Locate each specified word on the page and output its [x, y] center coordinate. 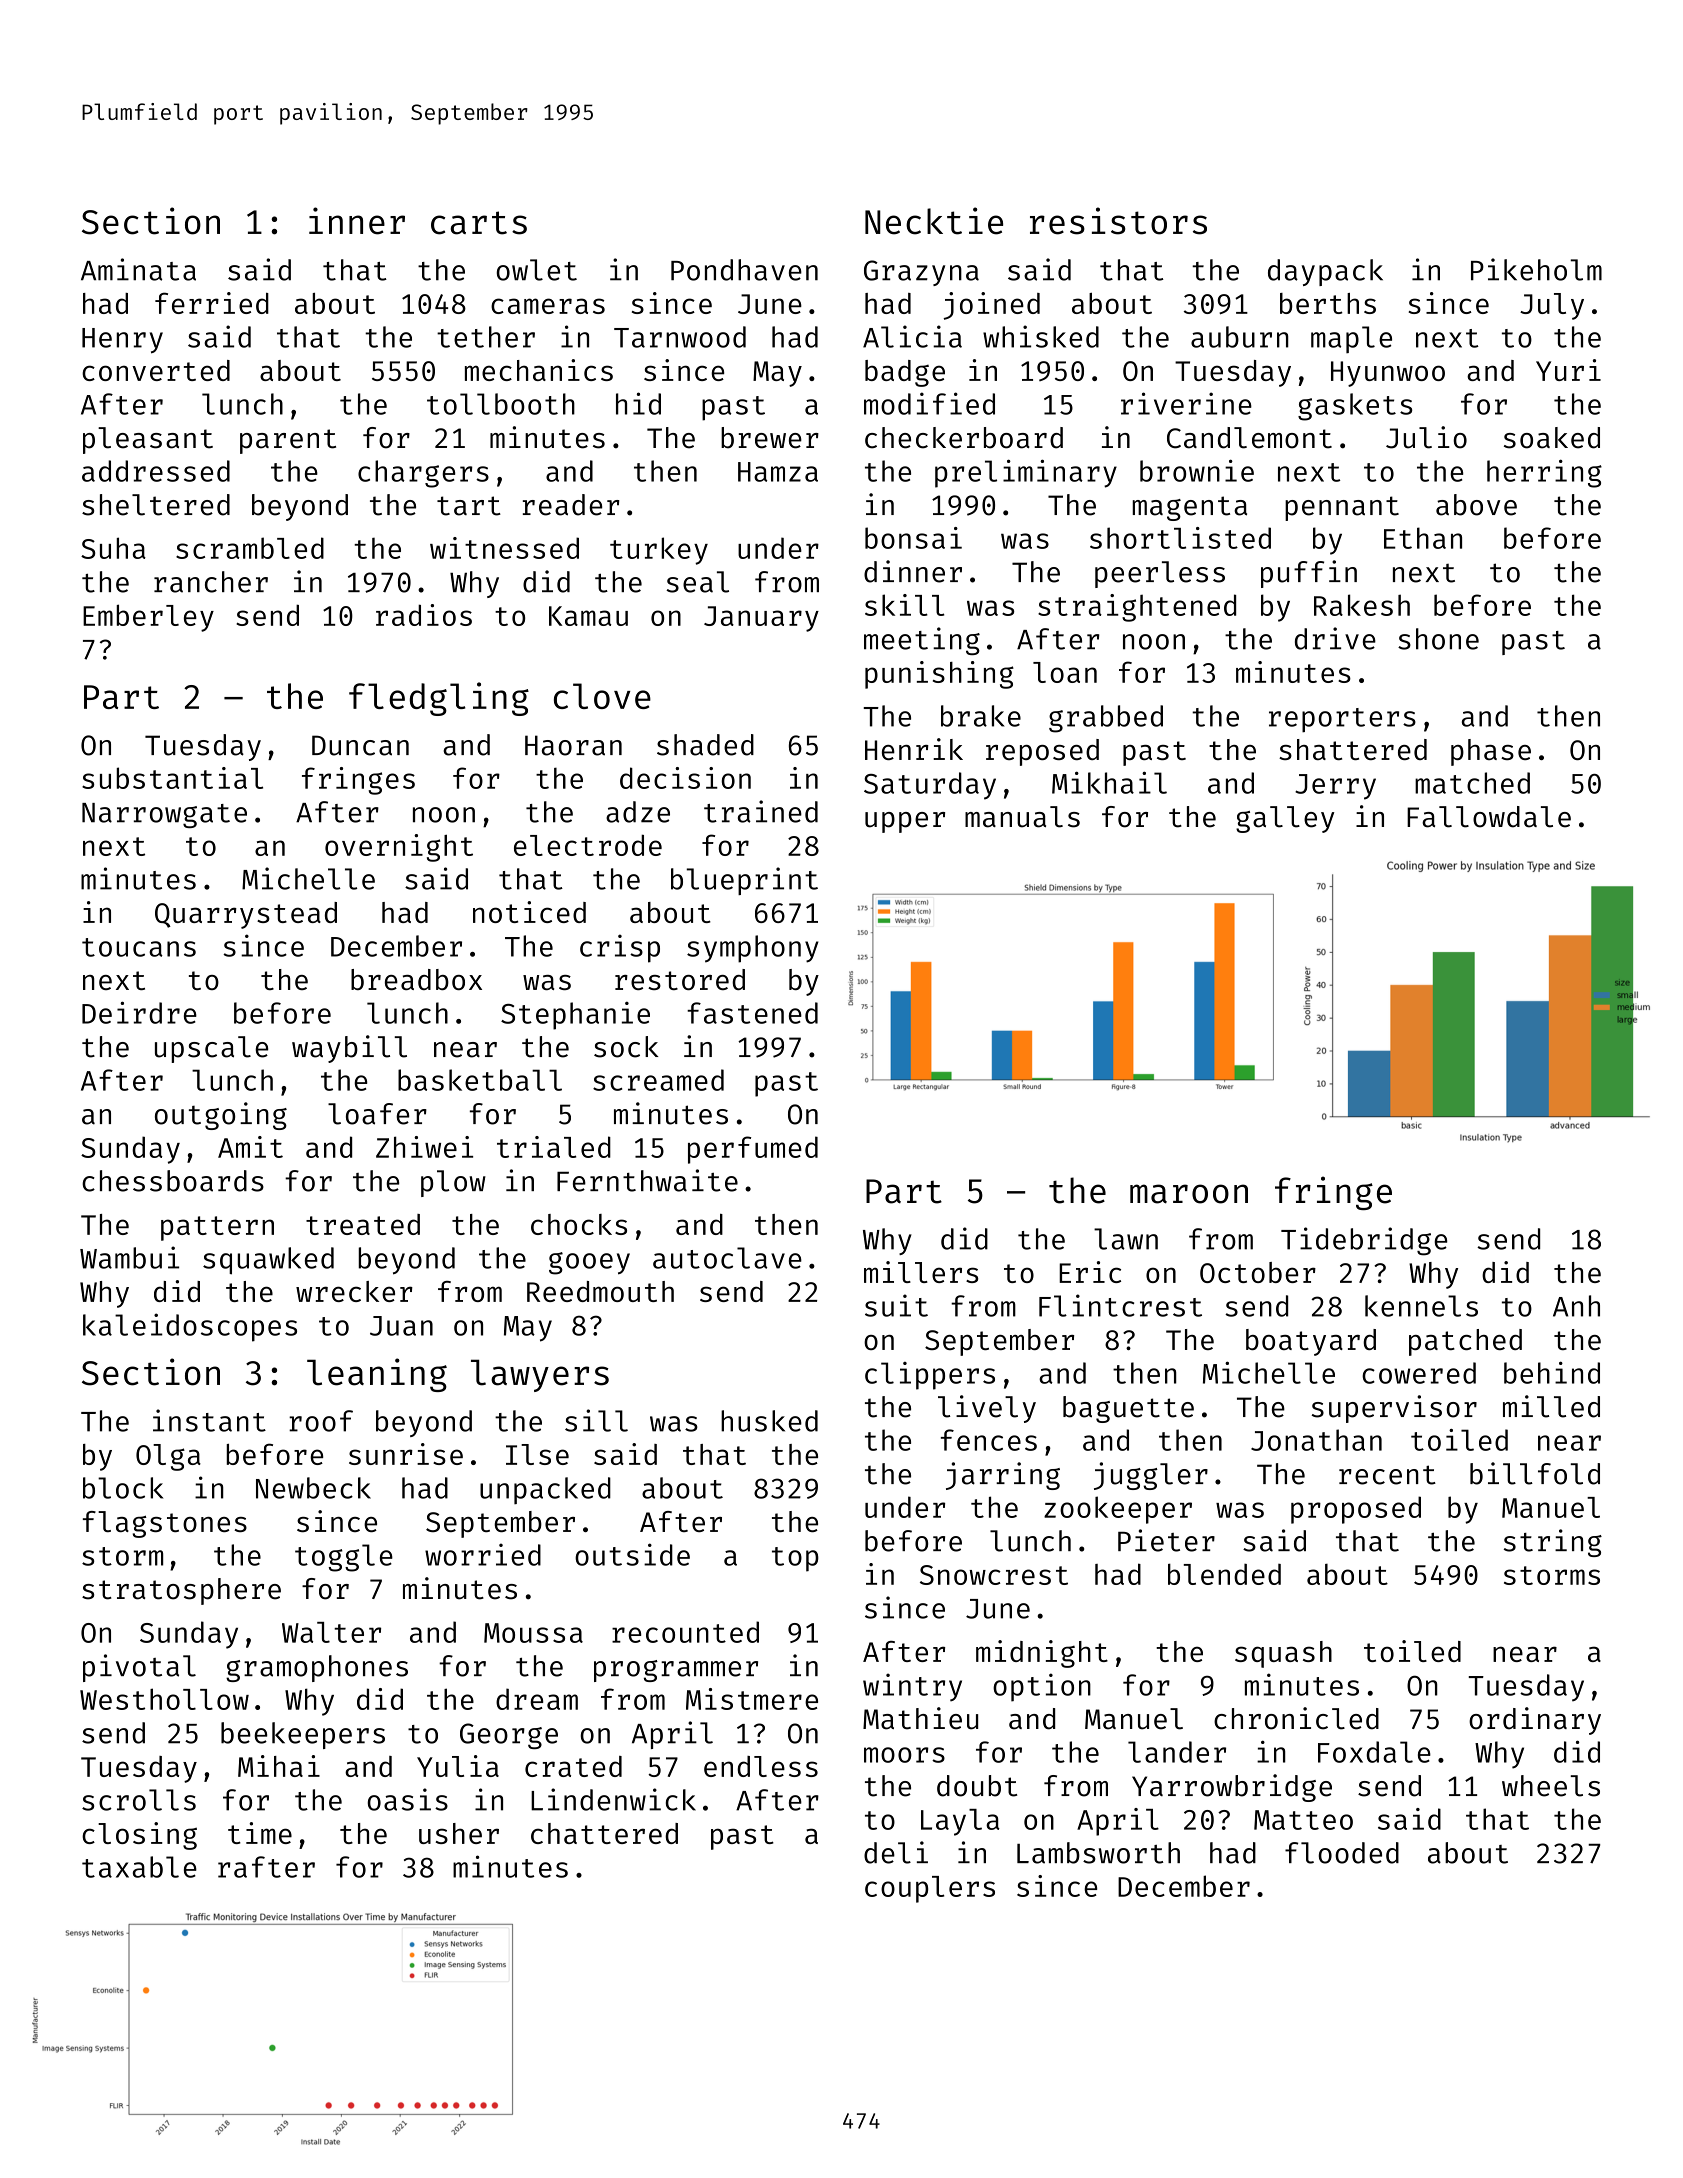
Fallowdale [1489, 817]
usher [459, 1833]
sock [626, 1047]
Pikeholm [1536, 269]
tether [486, 337]
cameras [548, 306]
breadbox [416, 979]
